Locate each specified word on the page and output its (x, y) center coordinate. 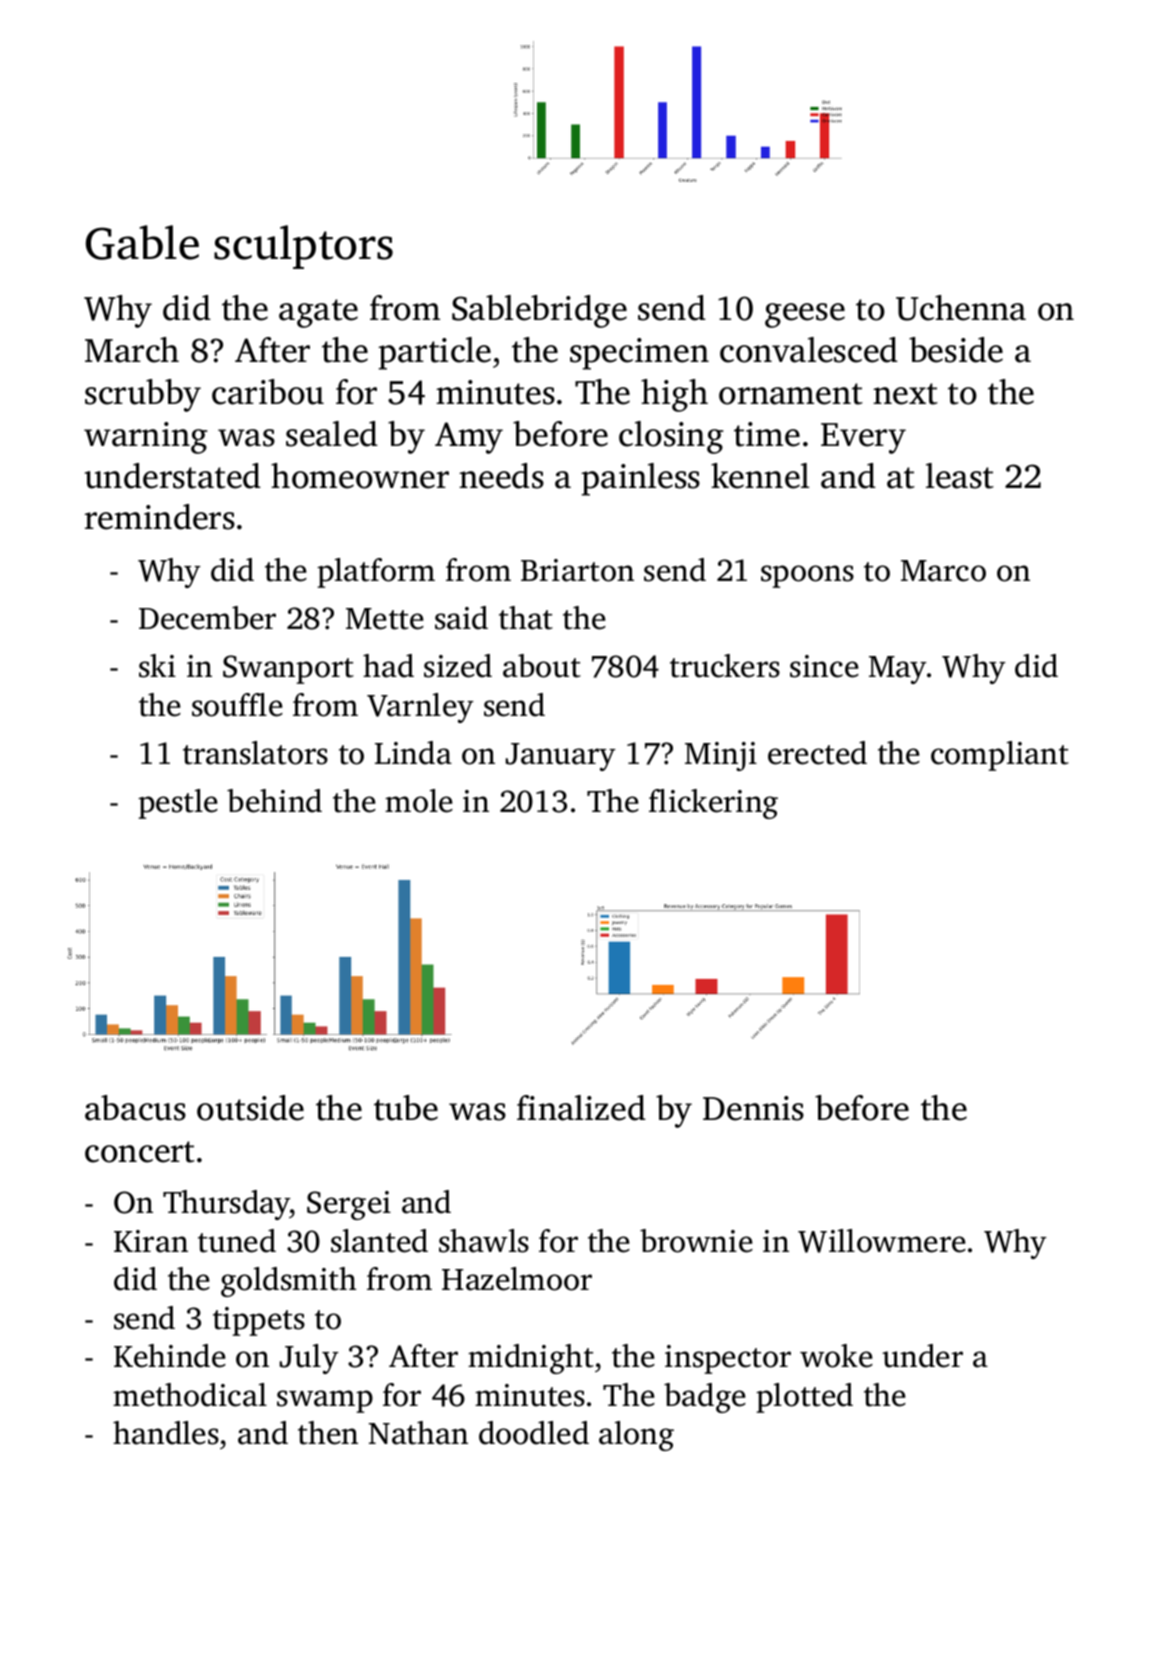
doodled (534, 1433)
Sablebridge (539, 311)
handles (166, 1433)
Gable (142, 242)
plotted (804, 1398)
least (960, 476)
